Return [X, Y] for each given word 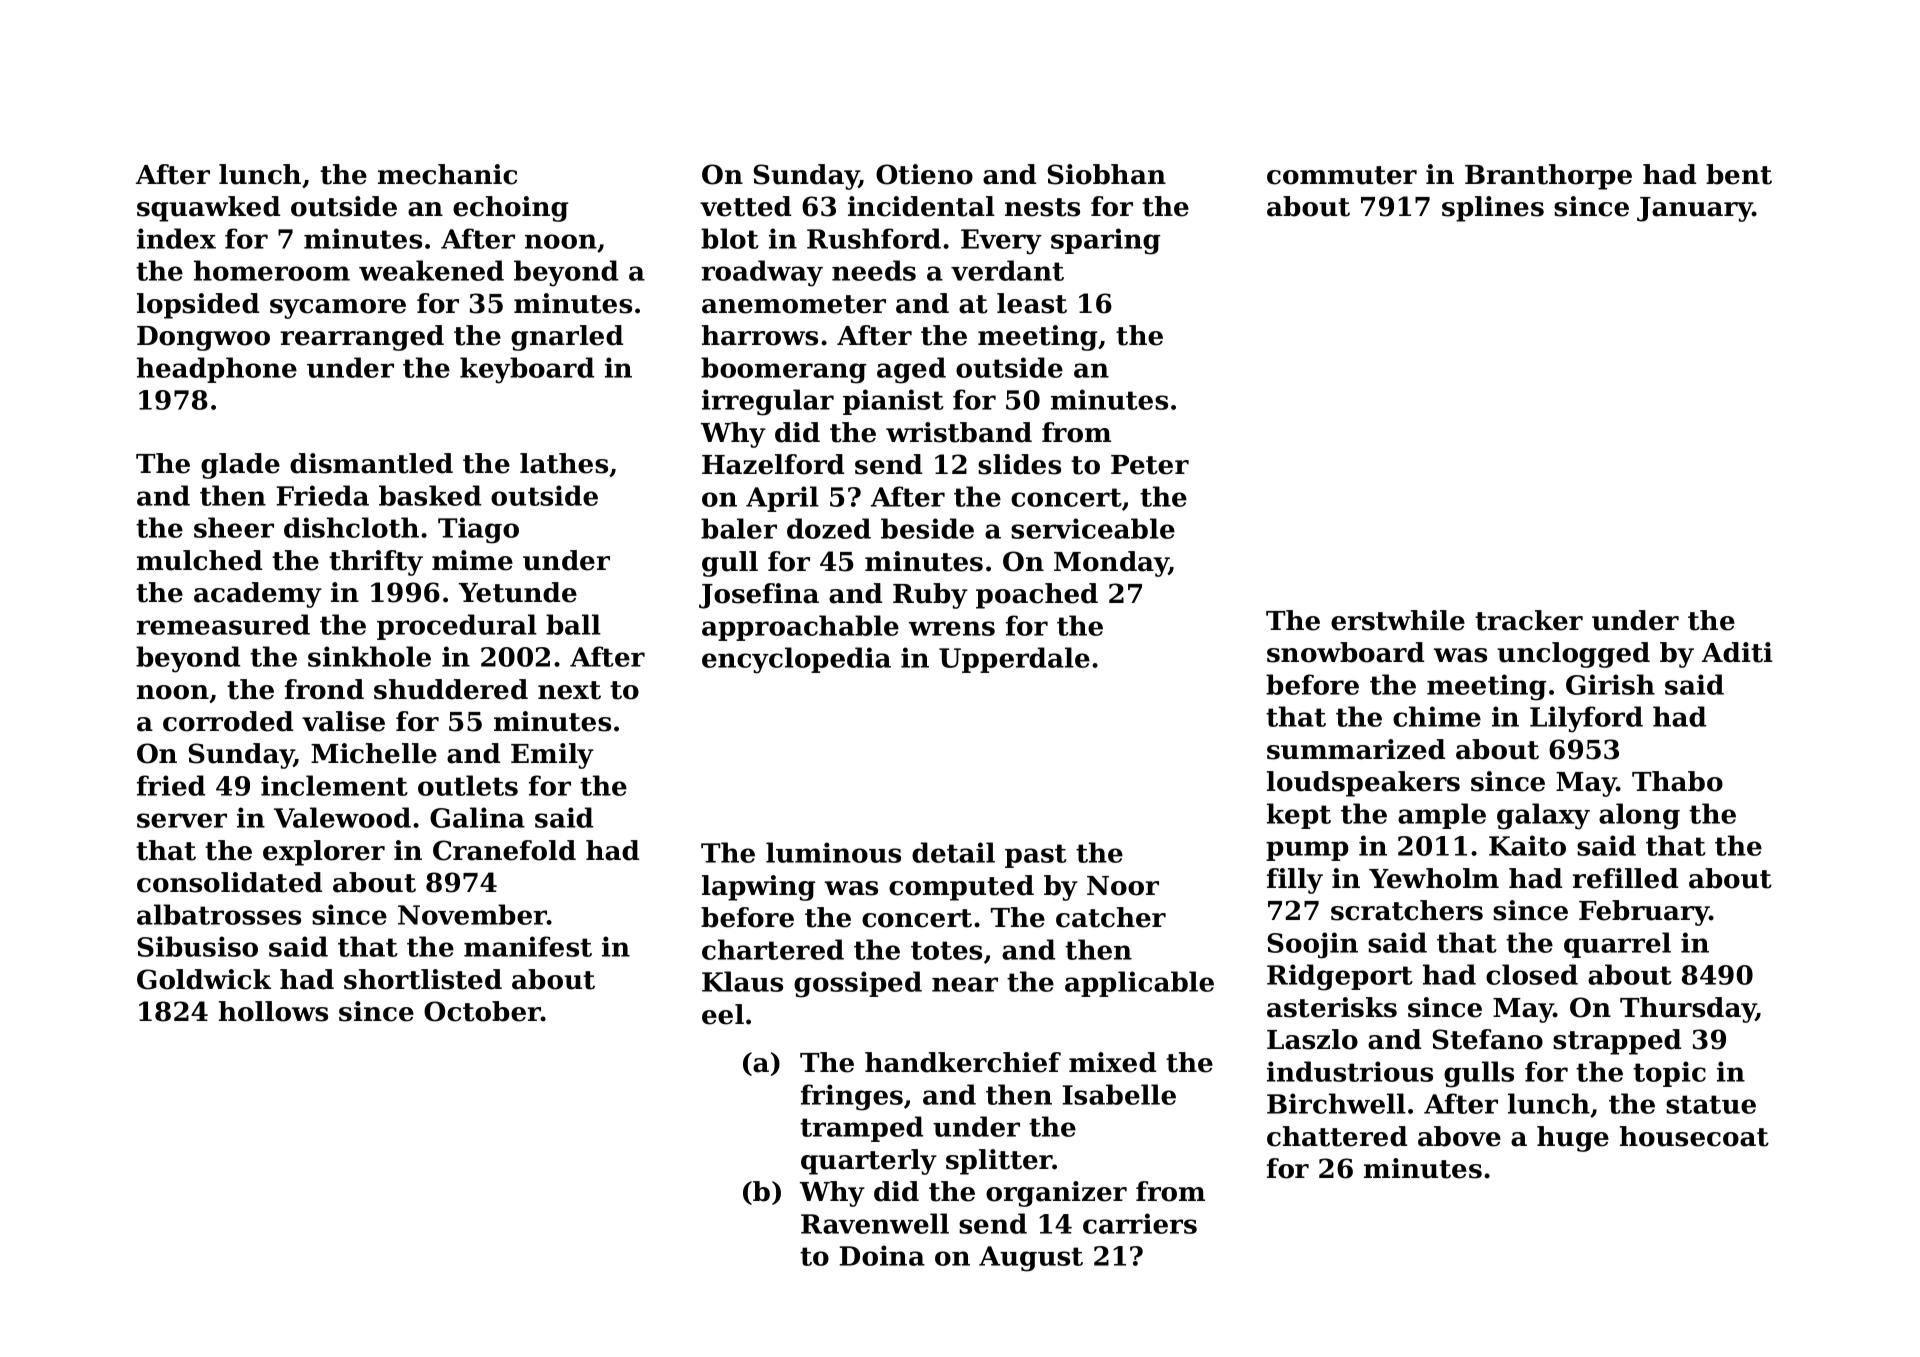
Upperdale [1014, 660]
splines [1493, 209]
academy [258, 595]
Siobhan [1106, 174]
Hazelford [773, 464]
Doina [882, 1255]
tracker [1529, 620]
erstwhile [1398, 620]
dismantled [371, 463]
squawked [208, 209]
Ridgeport [1340, 977]
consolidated [229, 882]
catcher [1111, 917]
